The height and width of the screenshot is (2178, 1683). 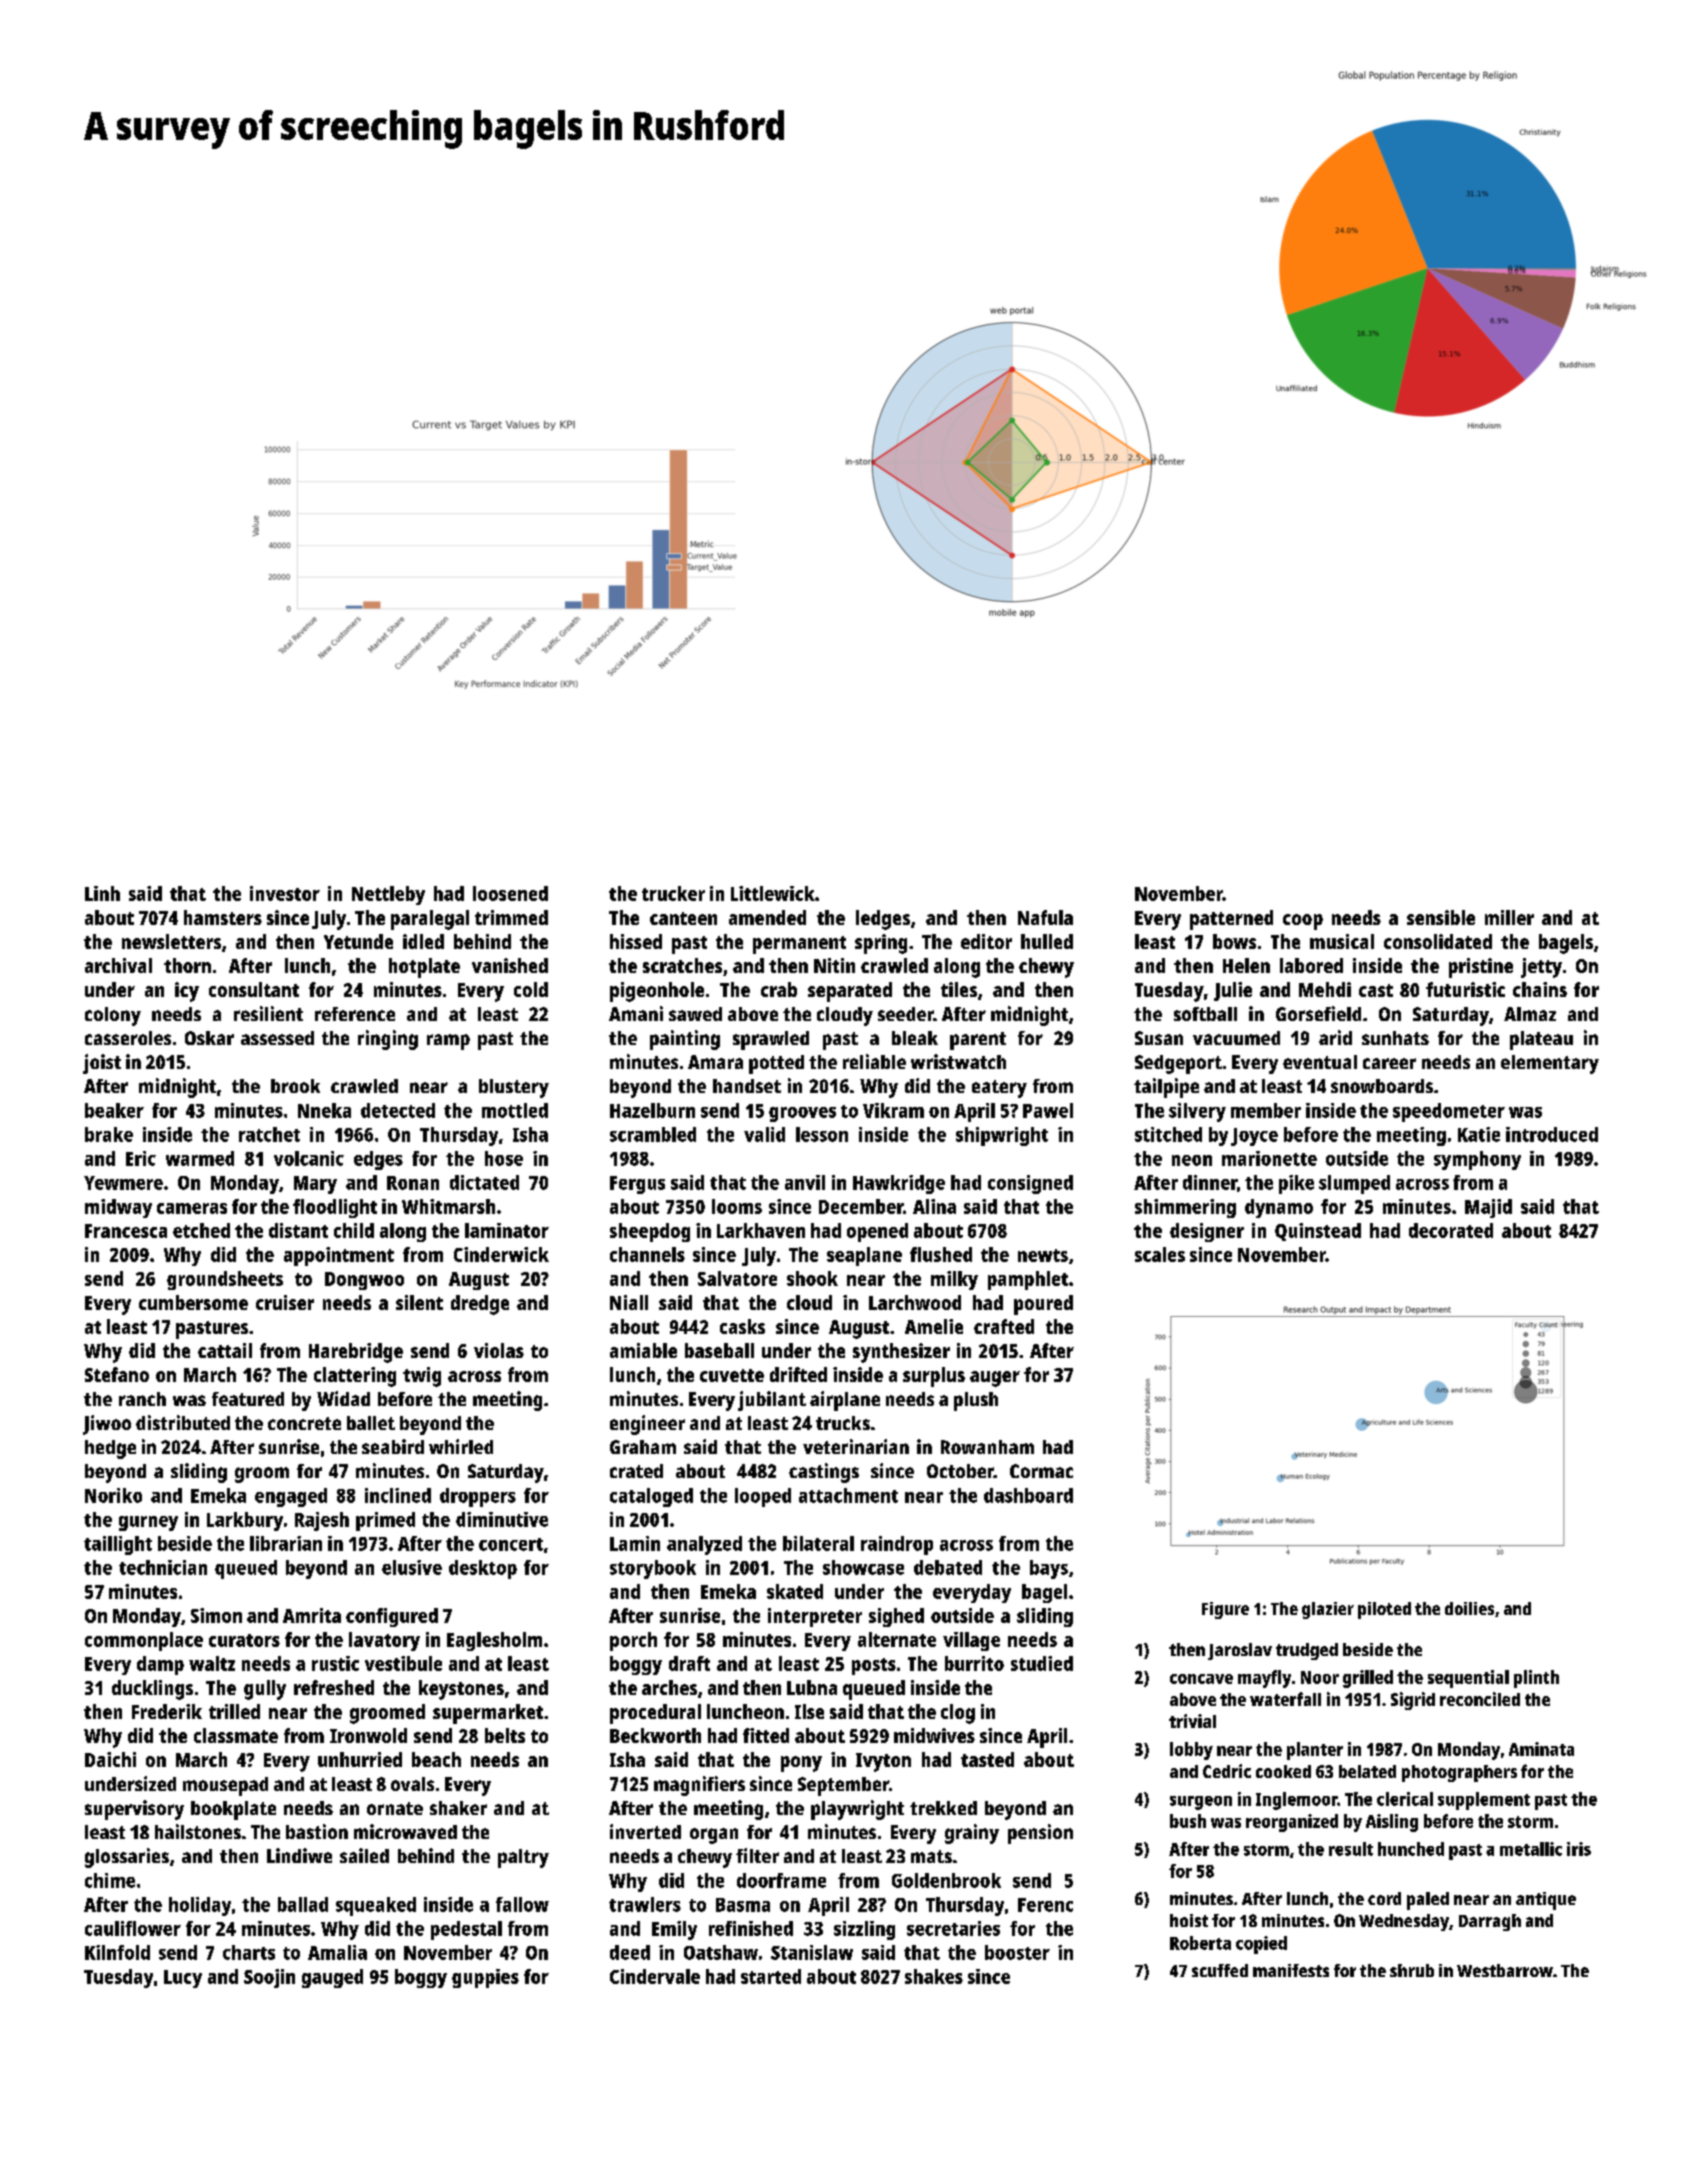 I want to click on inclined, so click(x=398, y=1495).
